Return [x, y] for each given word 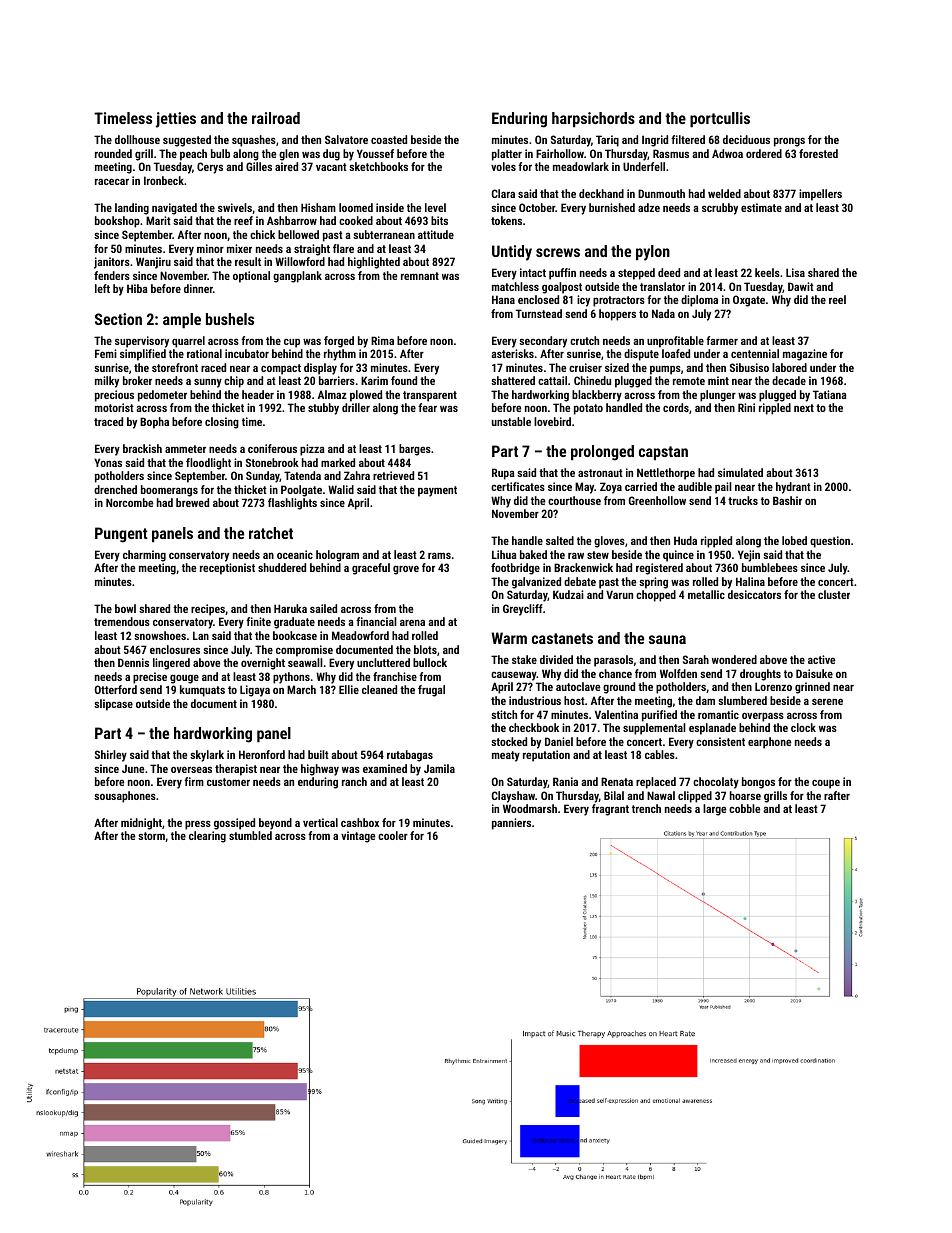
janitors [112, 263]
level [435, 207]
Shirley [111, 756]
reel [837, 299]
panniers [511, 824]
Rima [382, 340]
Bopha [154, 423]
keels [767, 272]
